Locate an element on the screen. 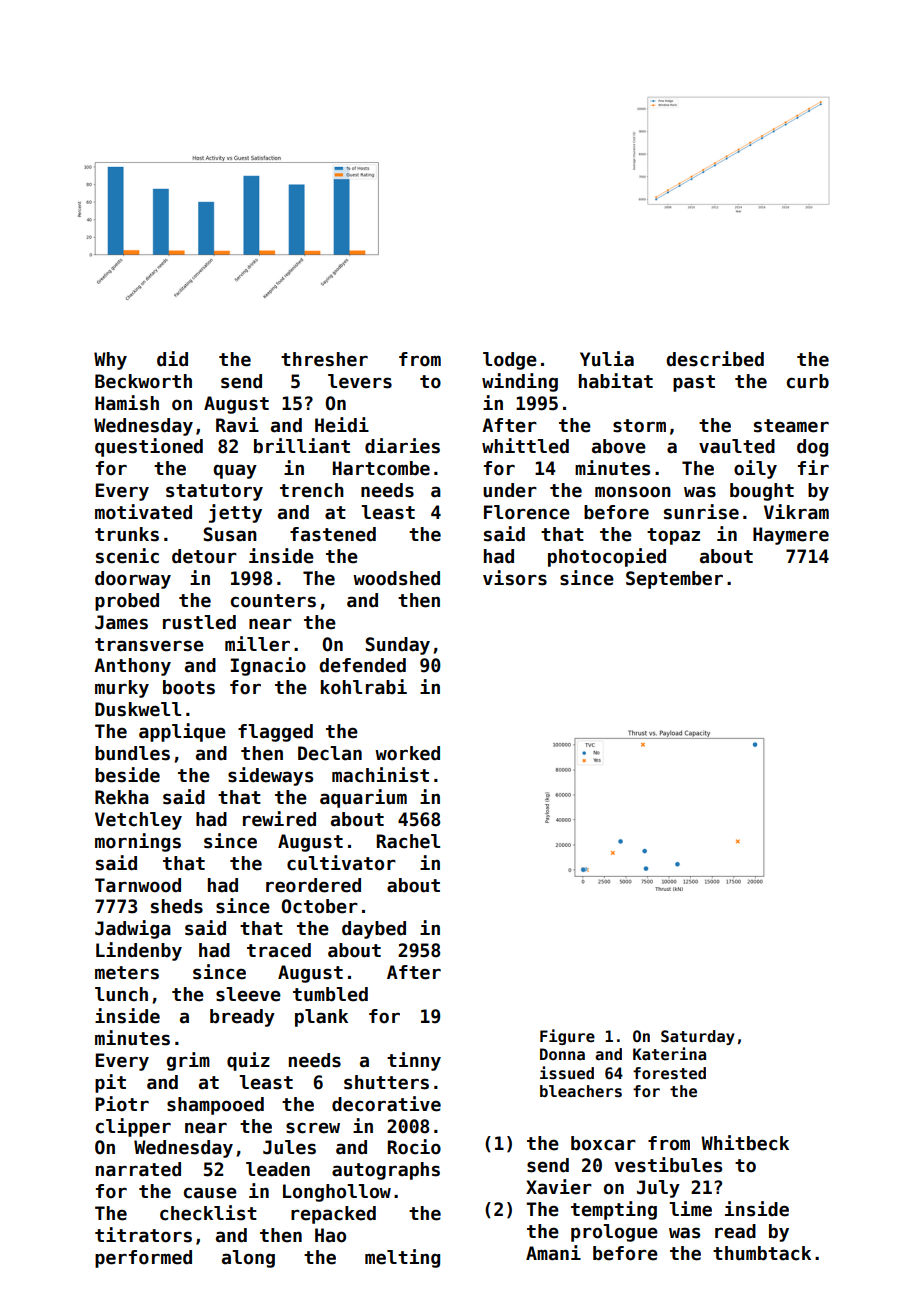 This screenshot has height=1308, width=924. winding is located at coordinates (520, 382).
